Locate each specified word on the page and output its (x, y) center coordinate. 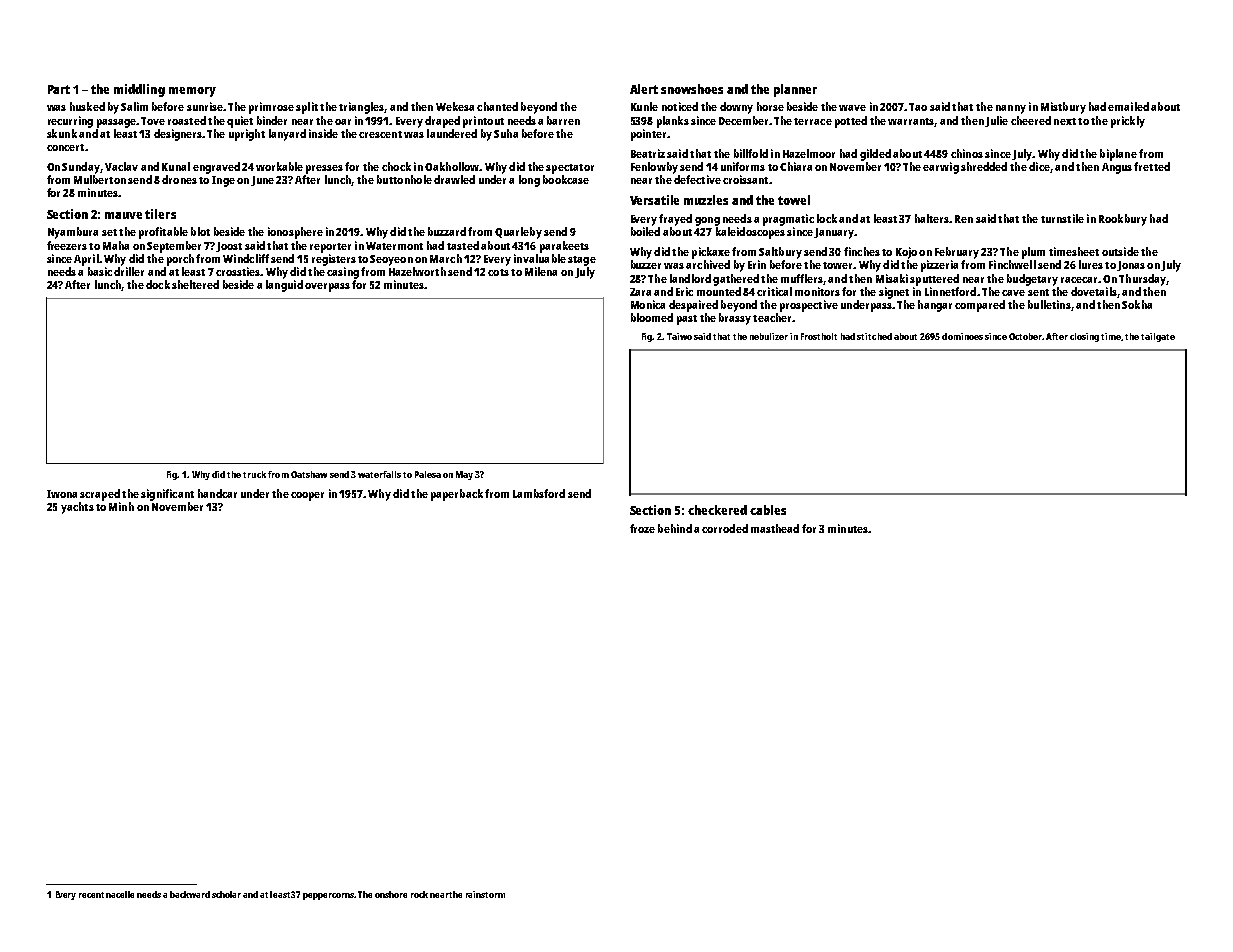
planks (673, 122)
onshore (391, 894)
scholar (226, 894)
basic (100, 271)
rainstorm (485, 894)
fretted (1152, 166)
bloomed (652, 317)
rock (419, 894)
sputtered (934, 280)
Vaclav (121, 166)
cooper (307, 496)
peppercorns (329, 896)
